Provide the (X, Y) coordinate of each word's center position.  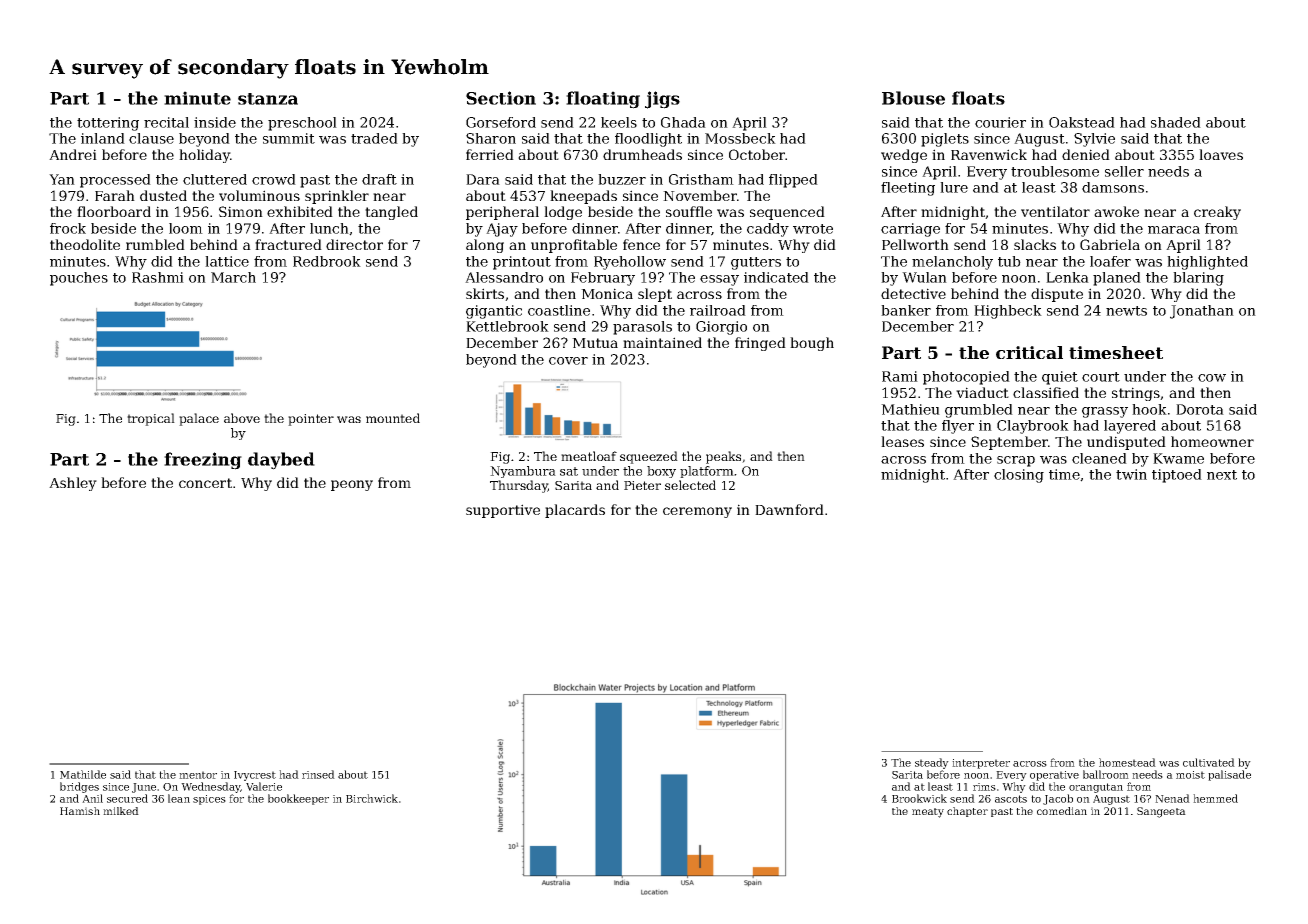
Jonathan (1202, 312)
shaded (1176, 122)
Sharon (491, 138)
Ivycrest (255, 776)
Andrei (73, 154)
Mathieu (910, 409)
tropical (151, 419)
